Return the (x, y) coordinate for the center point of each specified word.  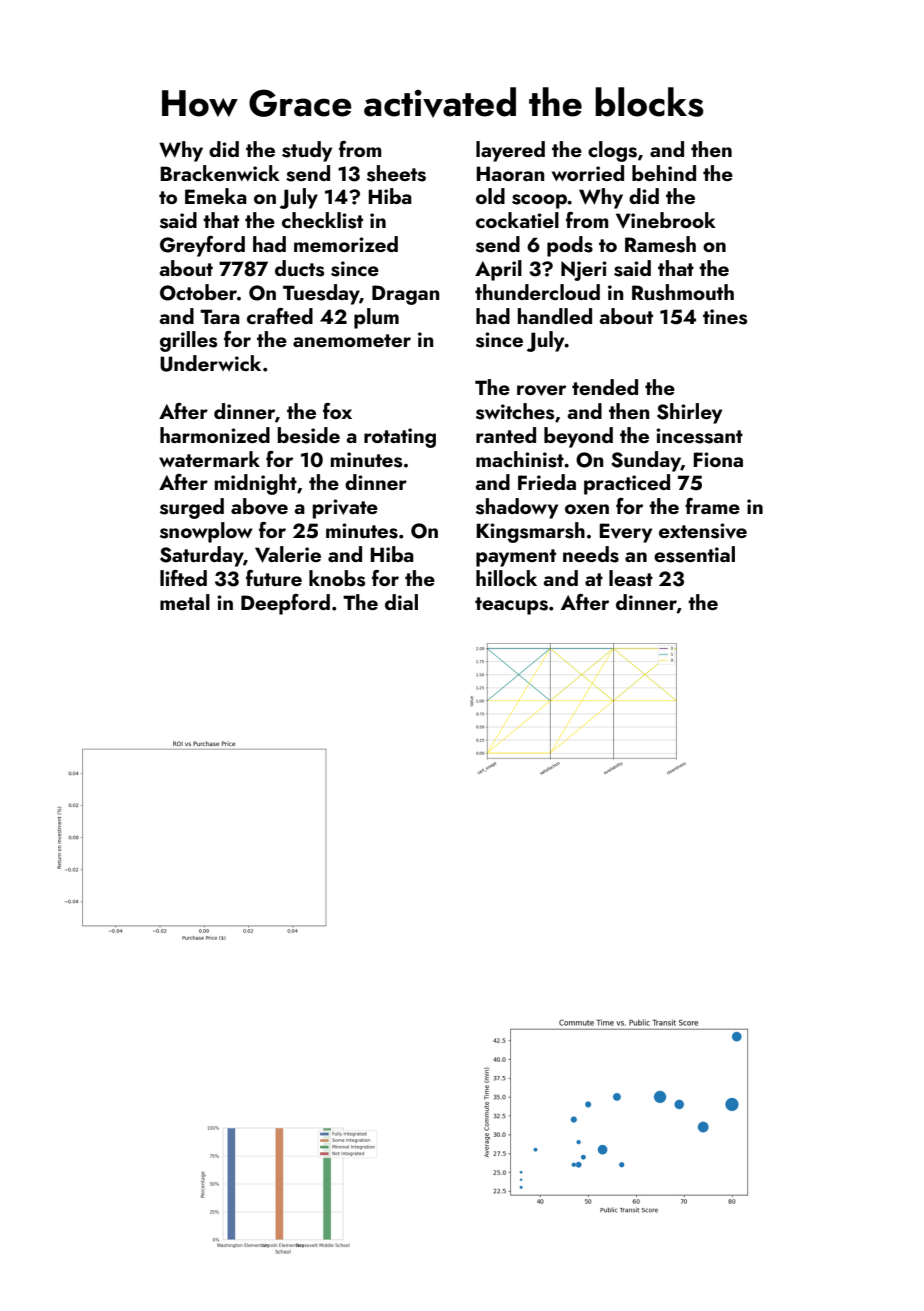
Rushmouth (683, 292)
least (631, 578)
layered (510, 151)
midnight (256, 484)
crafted (280, 316)
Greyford (202, 246)
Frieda (547, 482)
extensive (703, 531)
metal (185, 602)
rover (541, 390)
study (307, 151)
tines (725, 317)
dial (401, 602)
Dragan (406, 295)
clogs (612, 151)
